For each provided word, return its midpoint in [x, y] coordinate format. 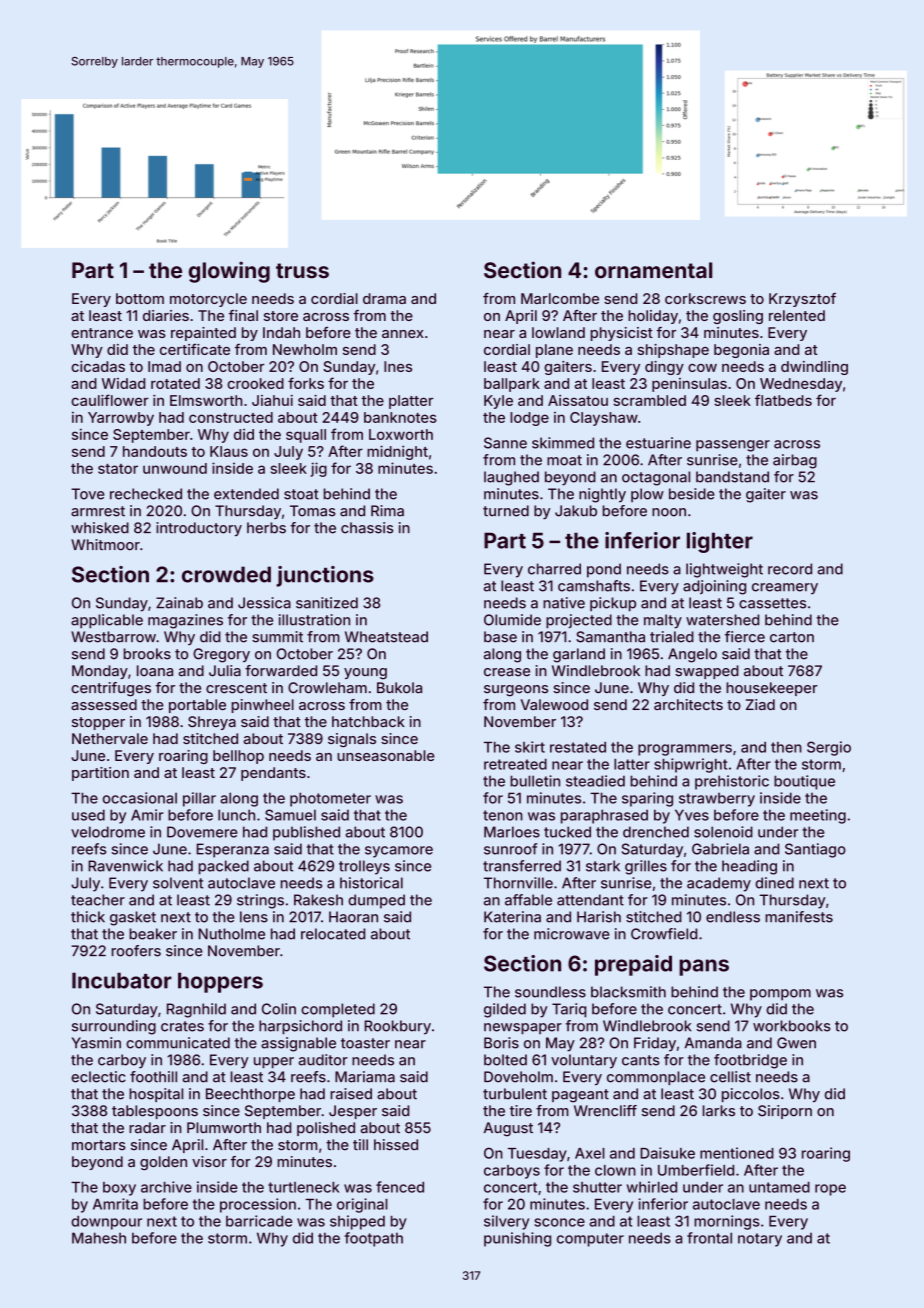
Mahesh [99, 1238]
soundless [550, 992]
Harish [599, 917]
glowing [229, 272]
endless [733, 917]
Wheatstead [386, 637]
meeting [818, 816]
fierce [745, 637]
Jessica [264, 603]
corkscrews [705, 298]
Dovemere [202, 832]
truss [302, 271]
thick [88, 917]
